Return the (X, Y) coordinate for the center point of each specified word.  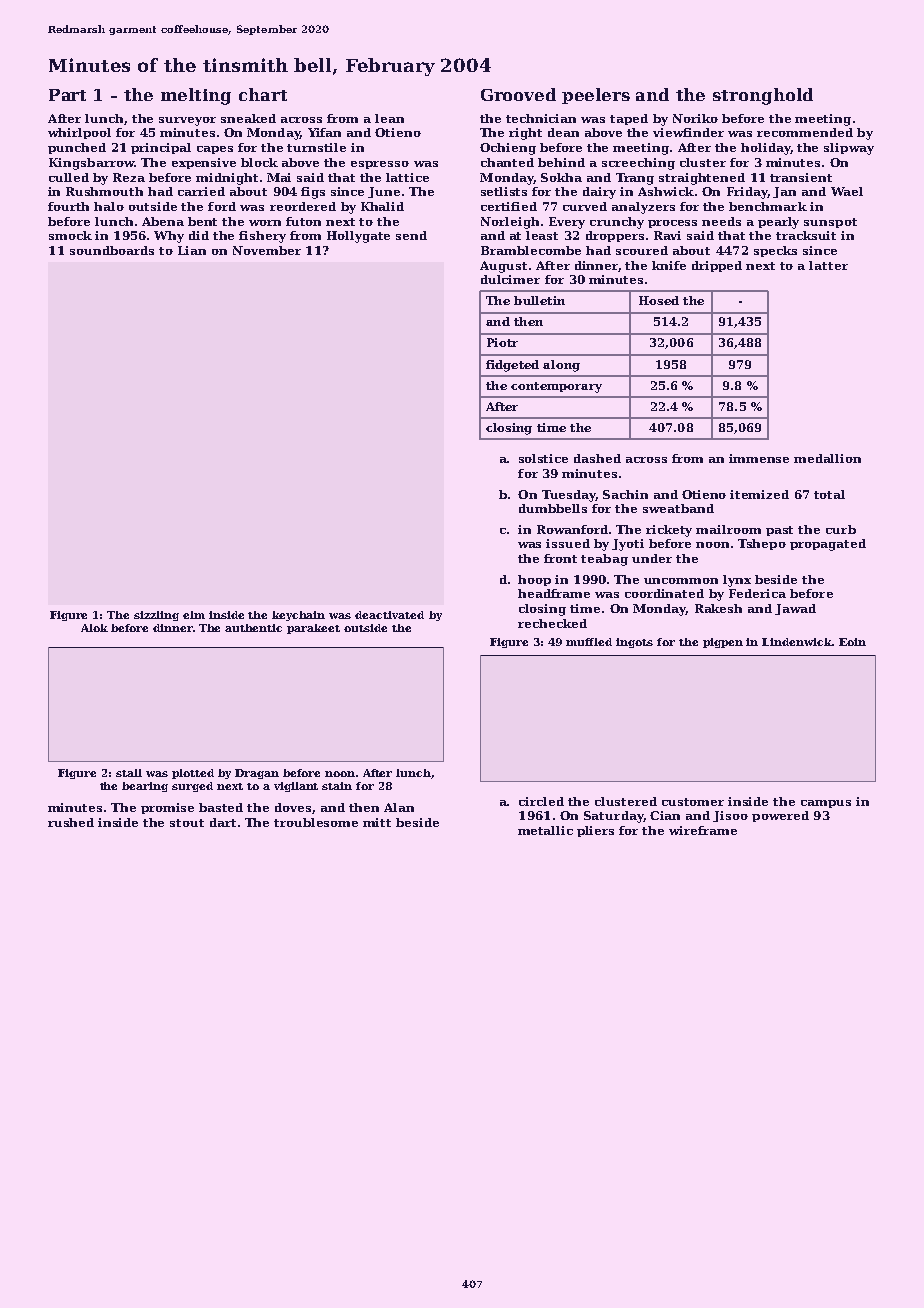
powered (780, 816)
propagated (828, 545)
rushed (71, 822)
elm (194, 615)
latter (828, 265)
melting (196, 96)
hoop (534, 580)
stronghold (763, 96)
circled (541, 801)
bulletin (539, 300)
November (267, 250)
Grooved (518, 94)
